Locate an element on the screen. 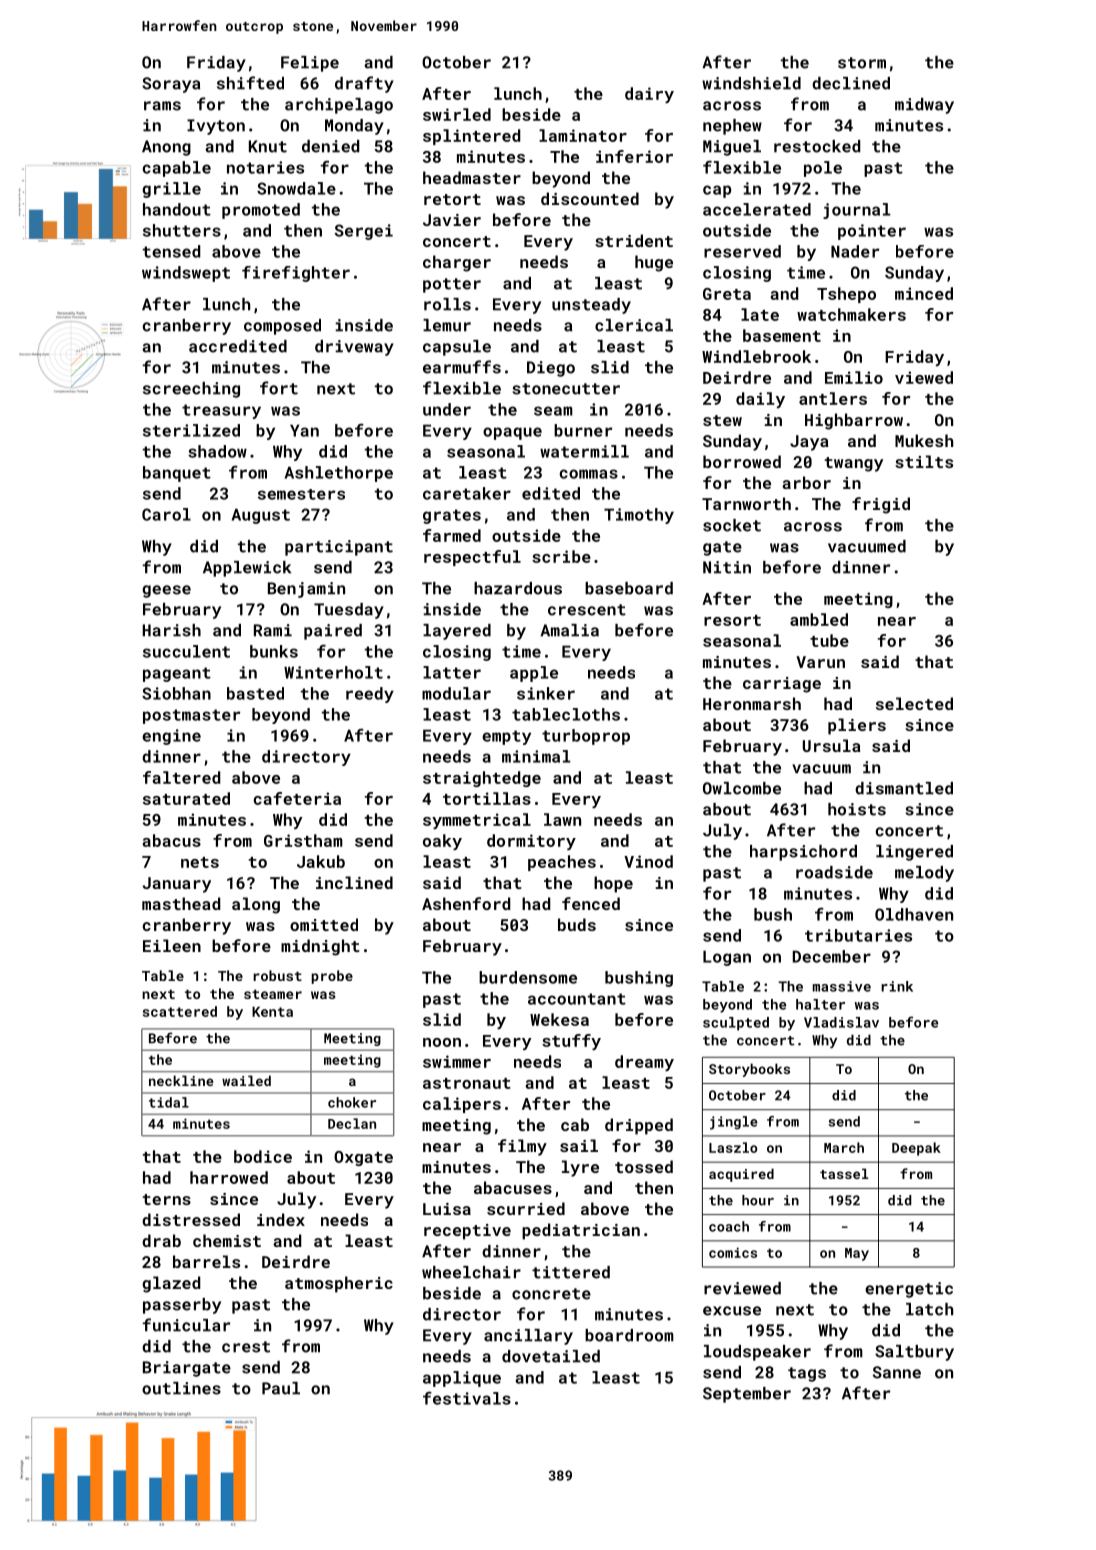  promoted is located at coordinates (261, 211).
